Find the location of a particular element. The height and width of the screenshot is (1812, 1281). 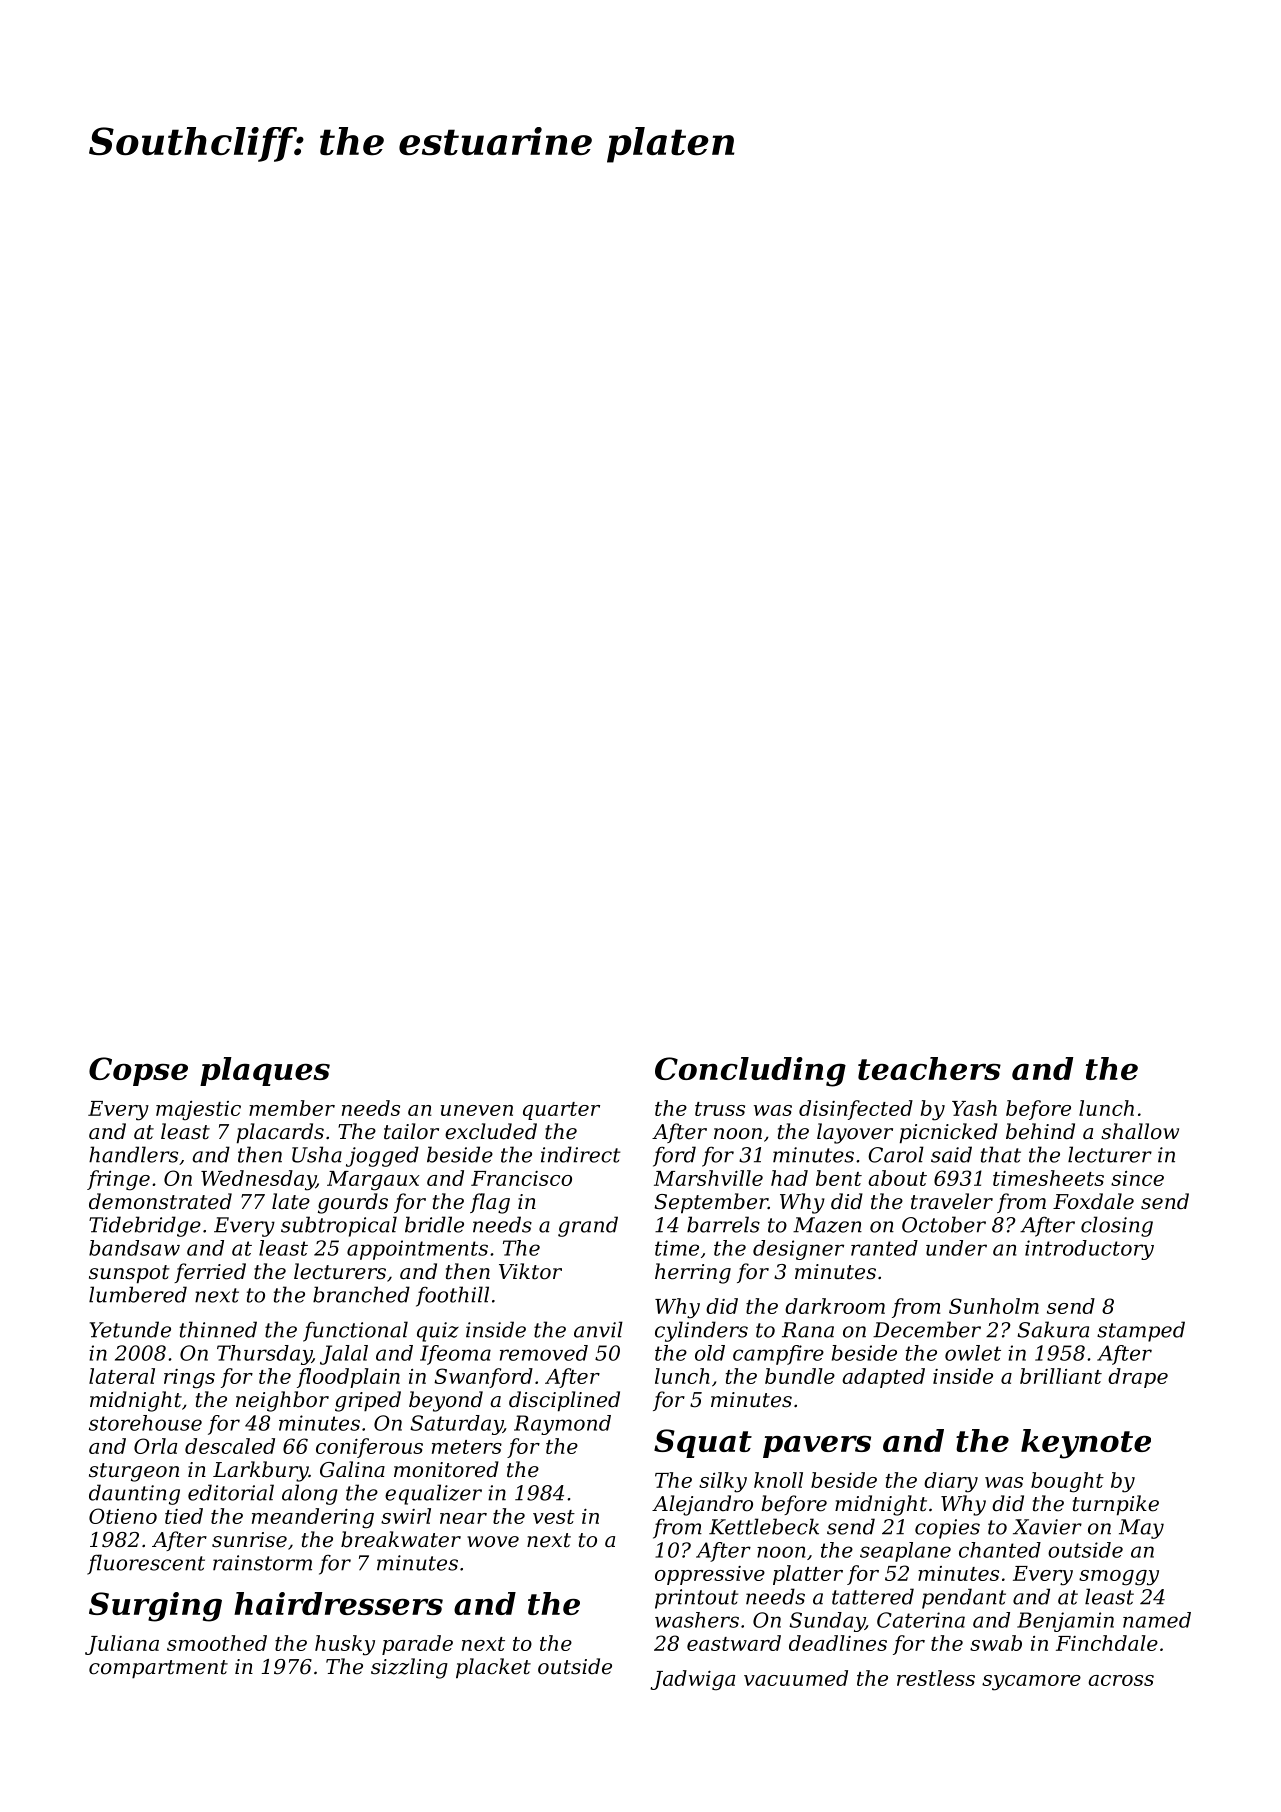

gourds is located at coordinates (353, 1203).
